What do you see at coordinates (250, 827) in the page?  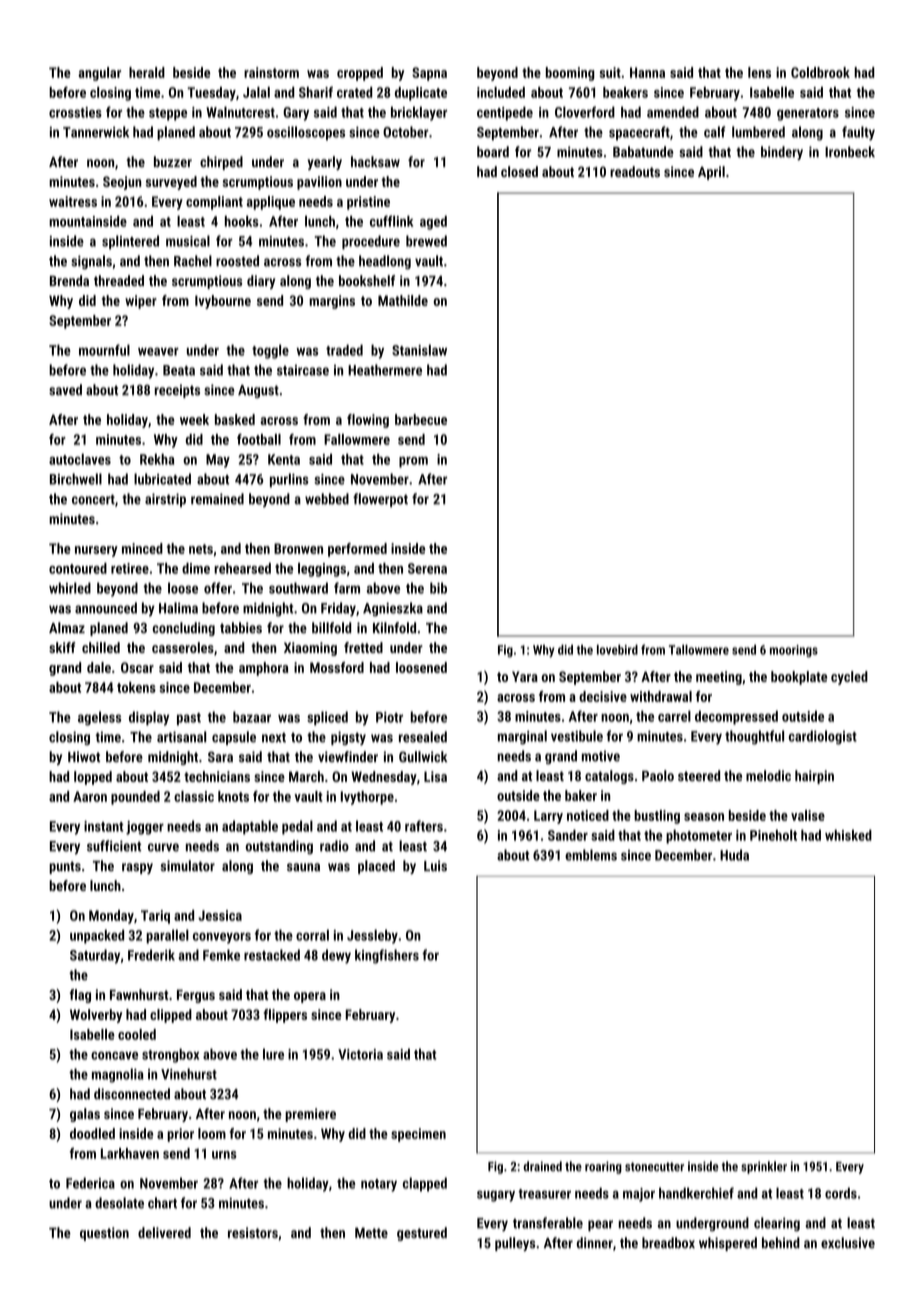 I see `adaptable` at bounding box center [250, 827].
